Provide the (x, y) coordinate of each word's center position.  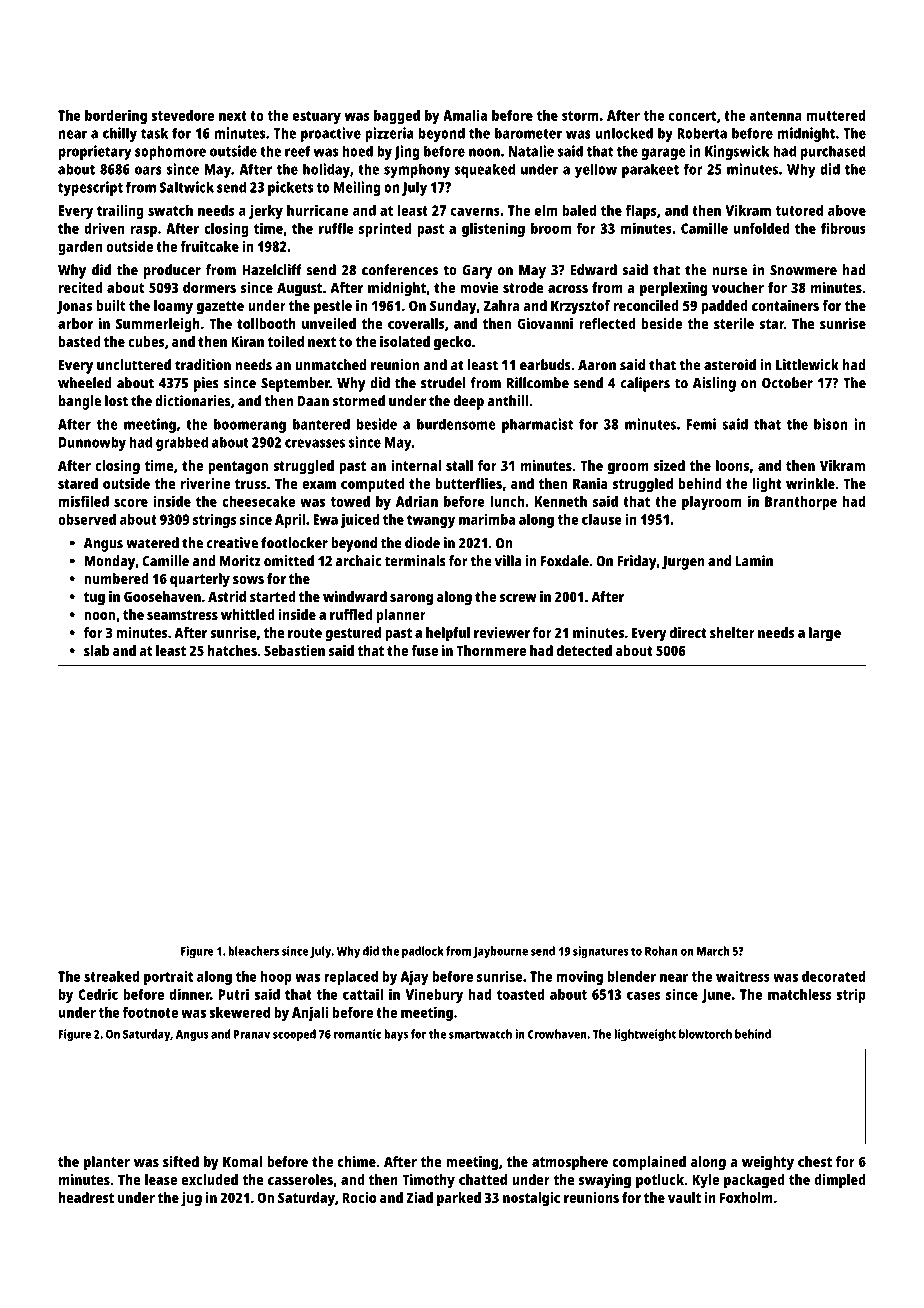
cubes (146, 341)
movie (479, 287)
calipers (645, 384)
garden (80, 248)
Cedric (98, 994)
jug (191, 1199)
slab (96, 650)
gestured (353, 634)
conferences (400, 270)
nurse (729, 271)
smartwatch (480, 1034)
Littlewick (807, 365)
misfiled (84, 501)
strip (851, 995)
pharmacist (537, 425)
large (825, 634)
